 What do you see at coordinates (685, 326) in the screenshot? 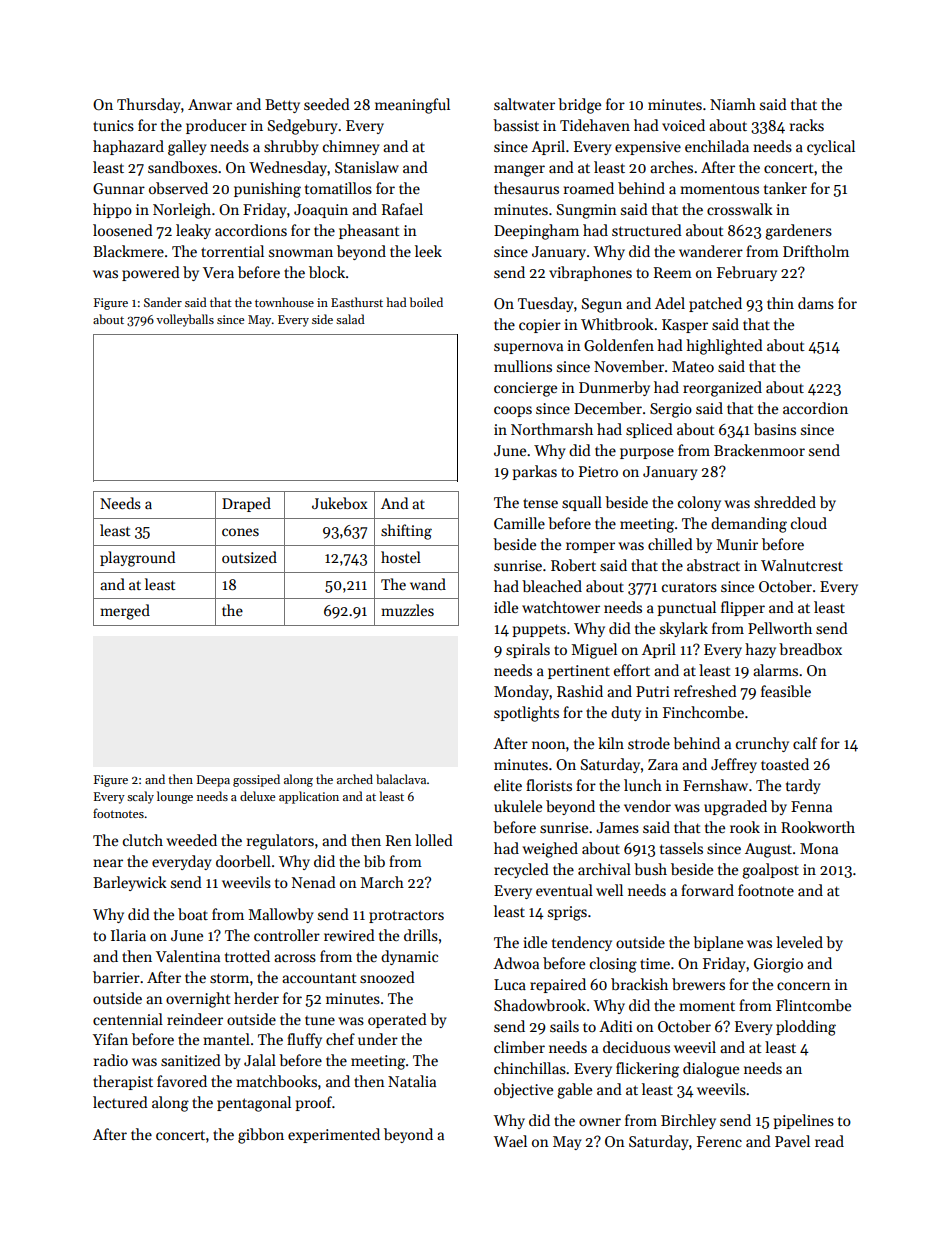
I see `Kasper` at bounding box center [685, 326].
